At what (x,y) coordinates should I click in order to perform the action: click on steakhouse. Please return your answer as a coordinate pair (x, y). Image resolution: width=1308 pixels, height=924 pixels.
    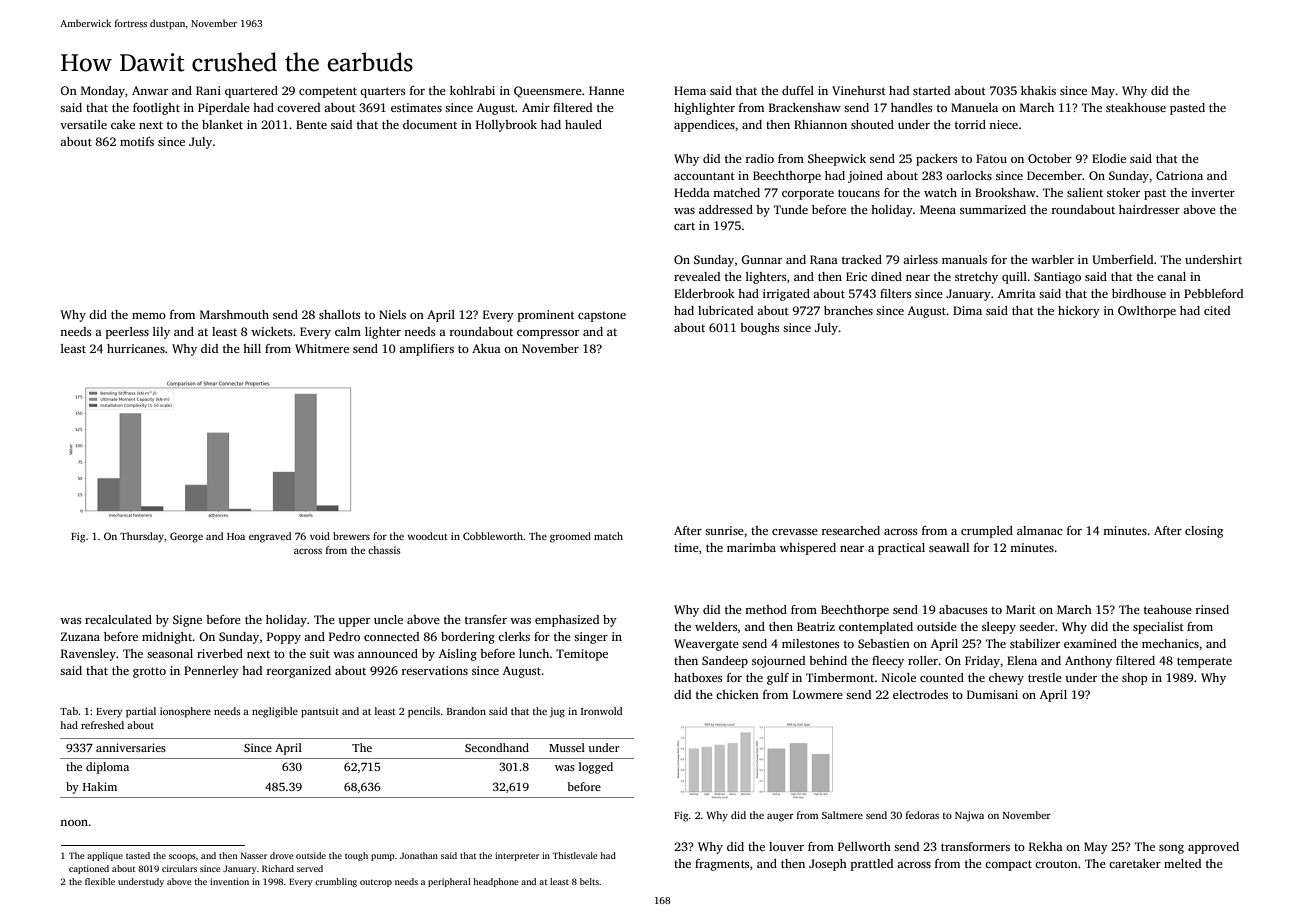
    Looking at the image, I should click on (1136, 107).
